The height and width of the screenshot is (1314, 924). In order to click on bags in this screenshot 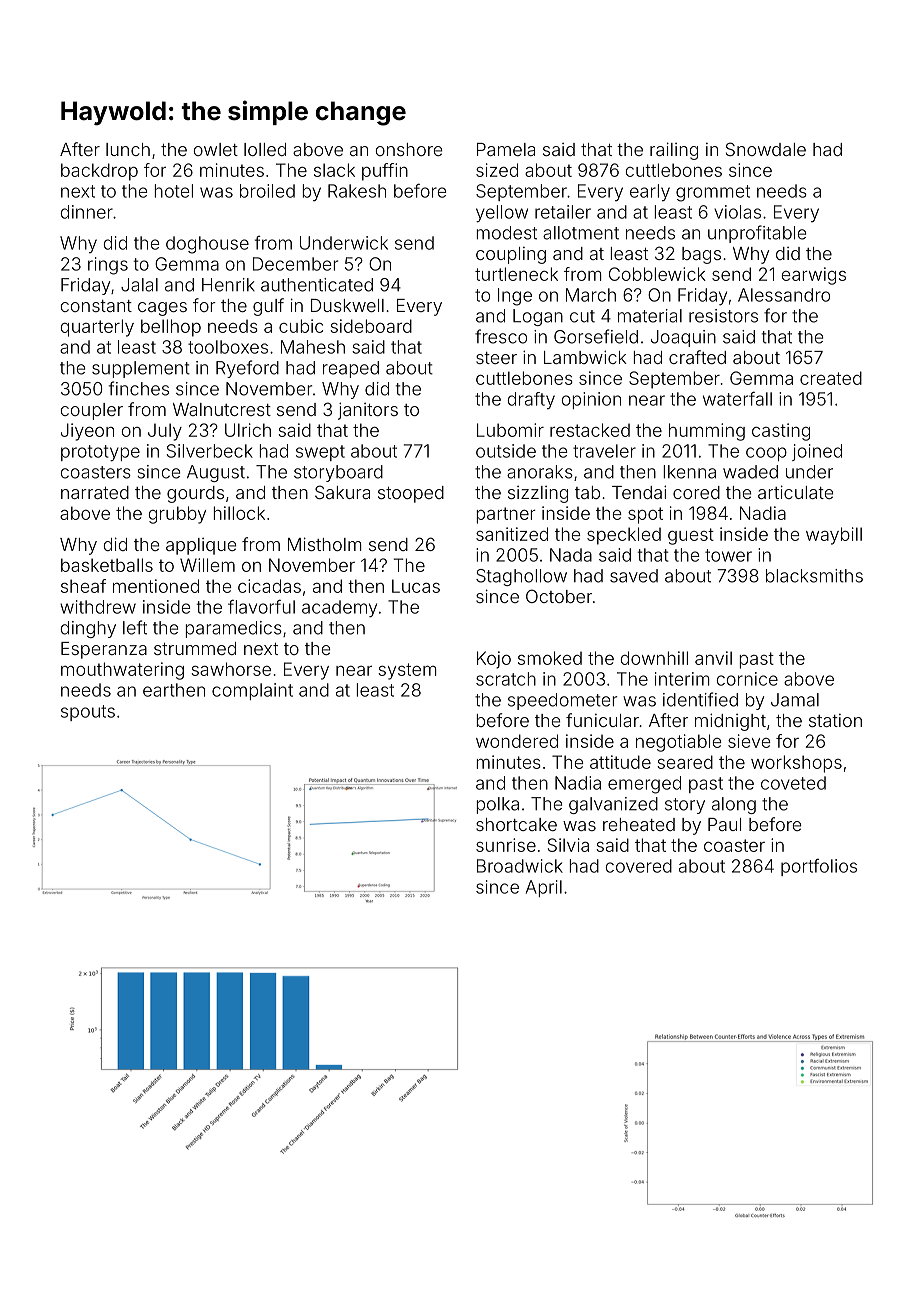, I will do `click(701, 255)`.
